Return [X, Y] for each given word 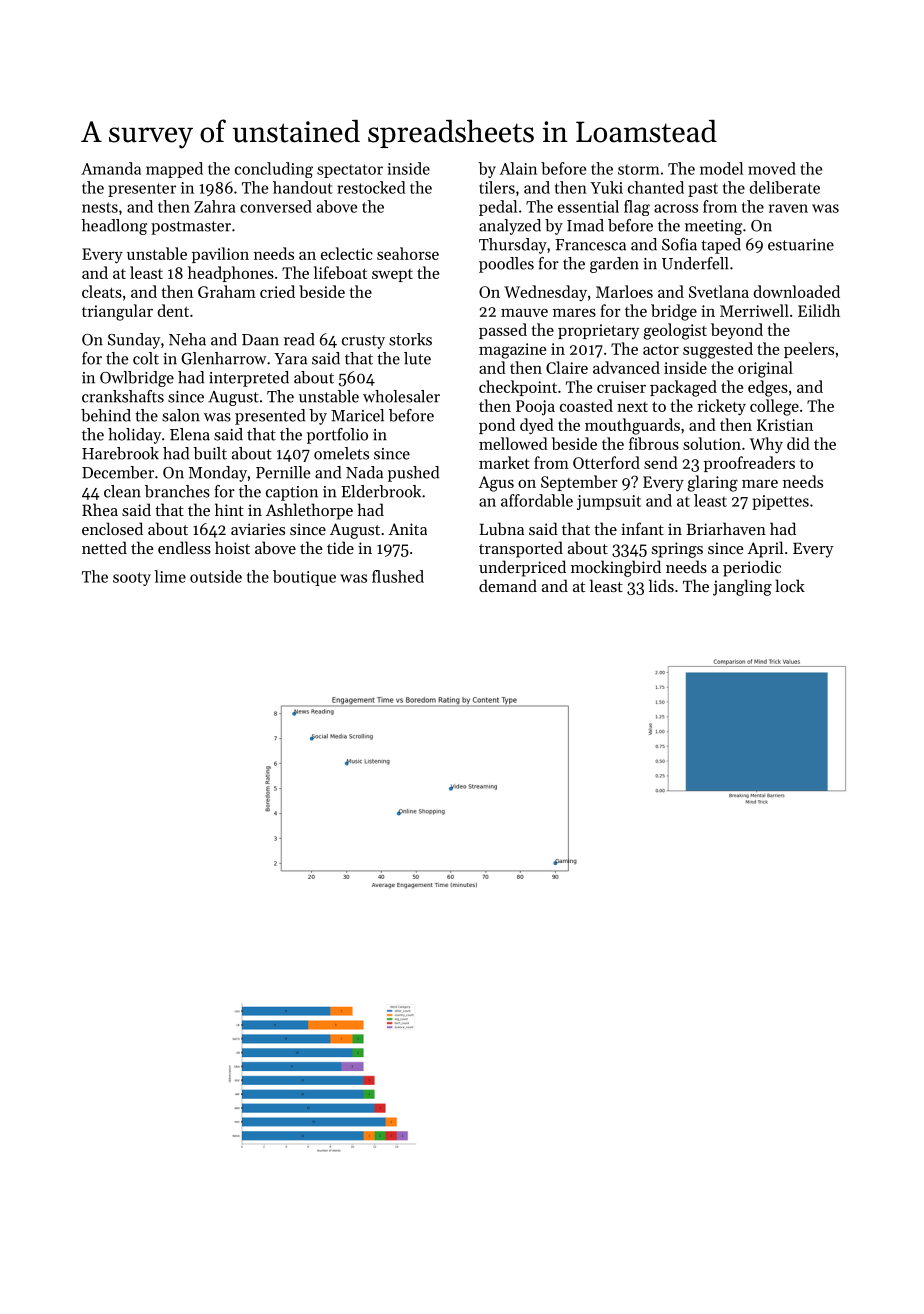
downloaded [797, 291]
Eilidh [819, 310]
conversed [276, 206]
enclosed [112, 528]
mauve [524, 313]
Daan [260, 340]
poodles [506, 265]
